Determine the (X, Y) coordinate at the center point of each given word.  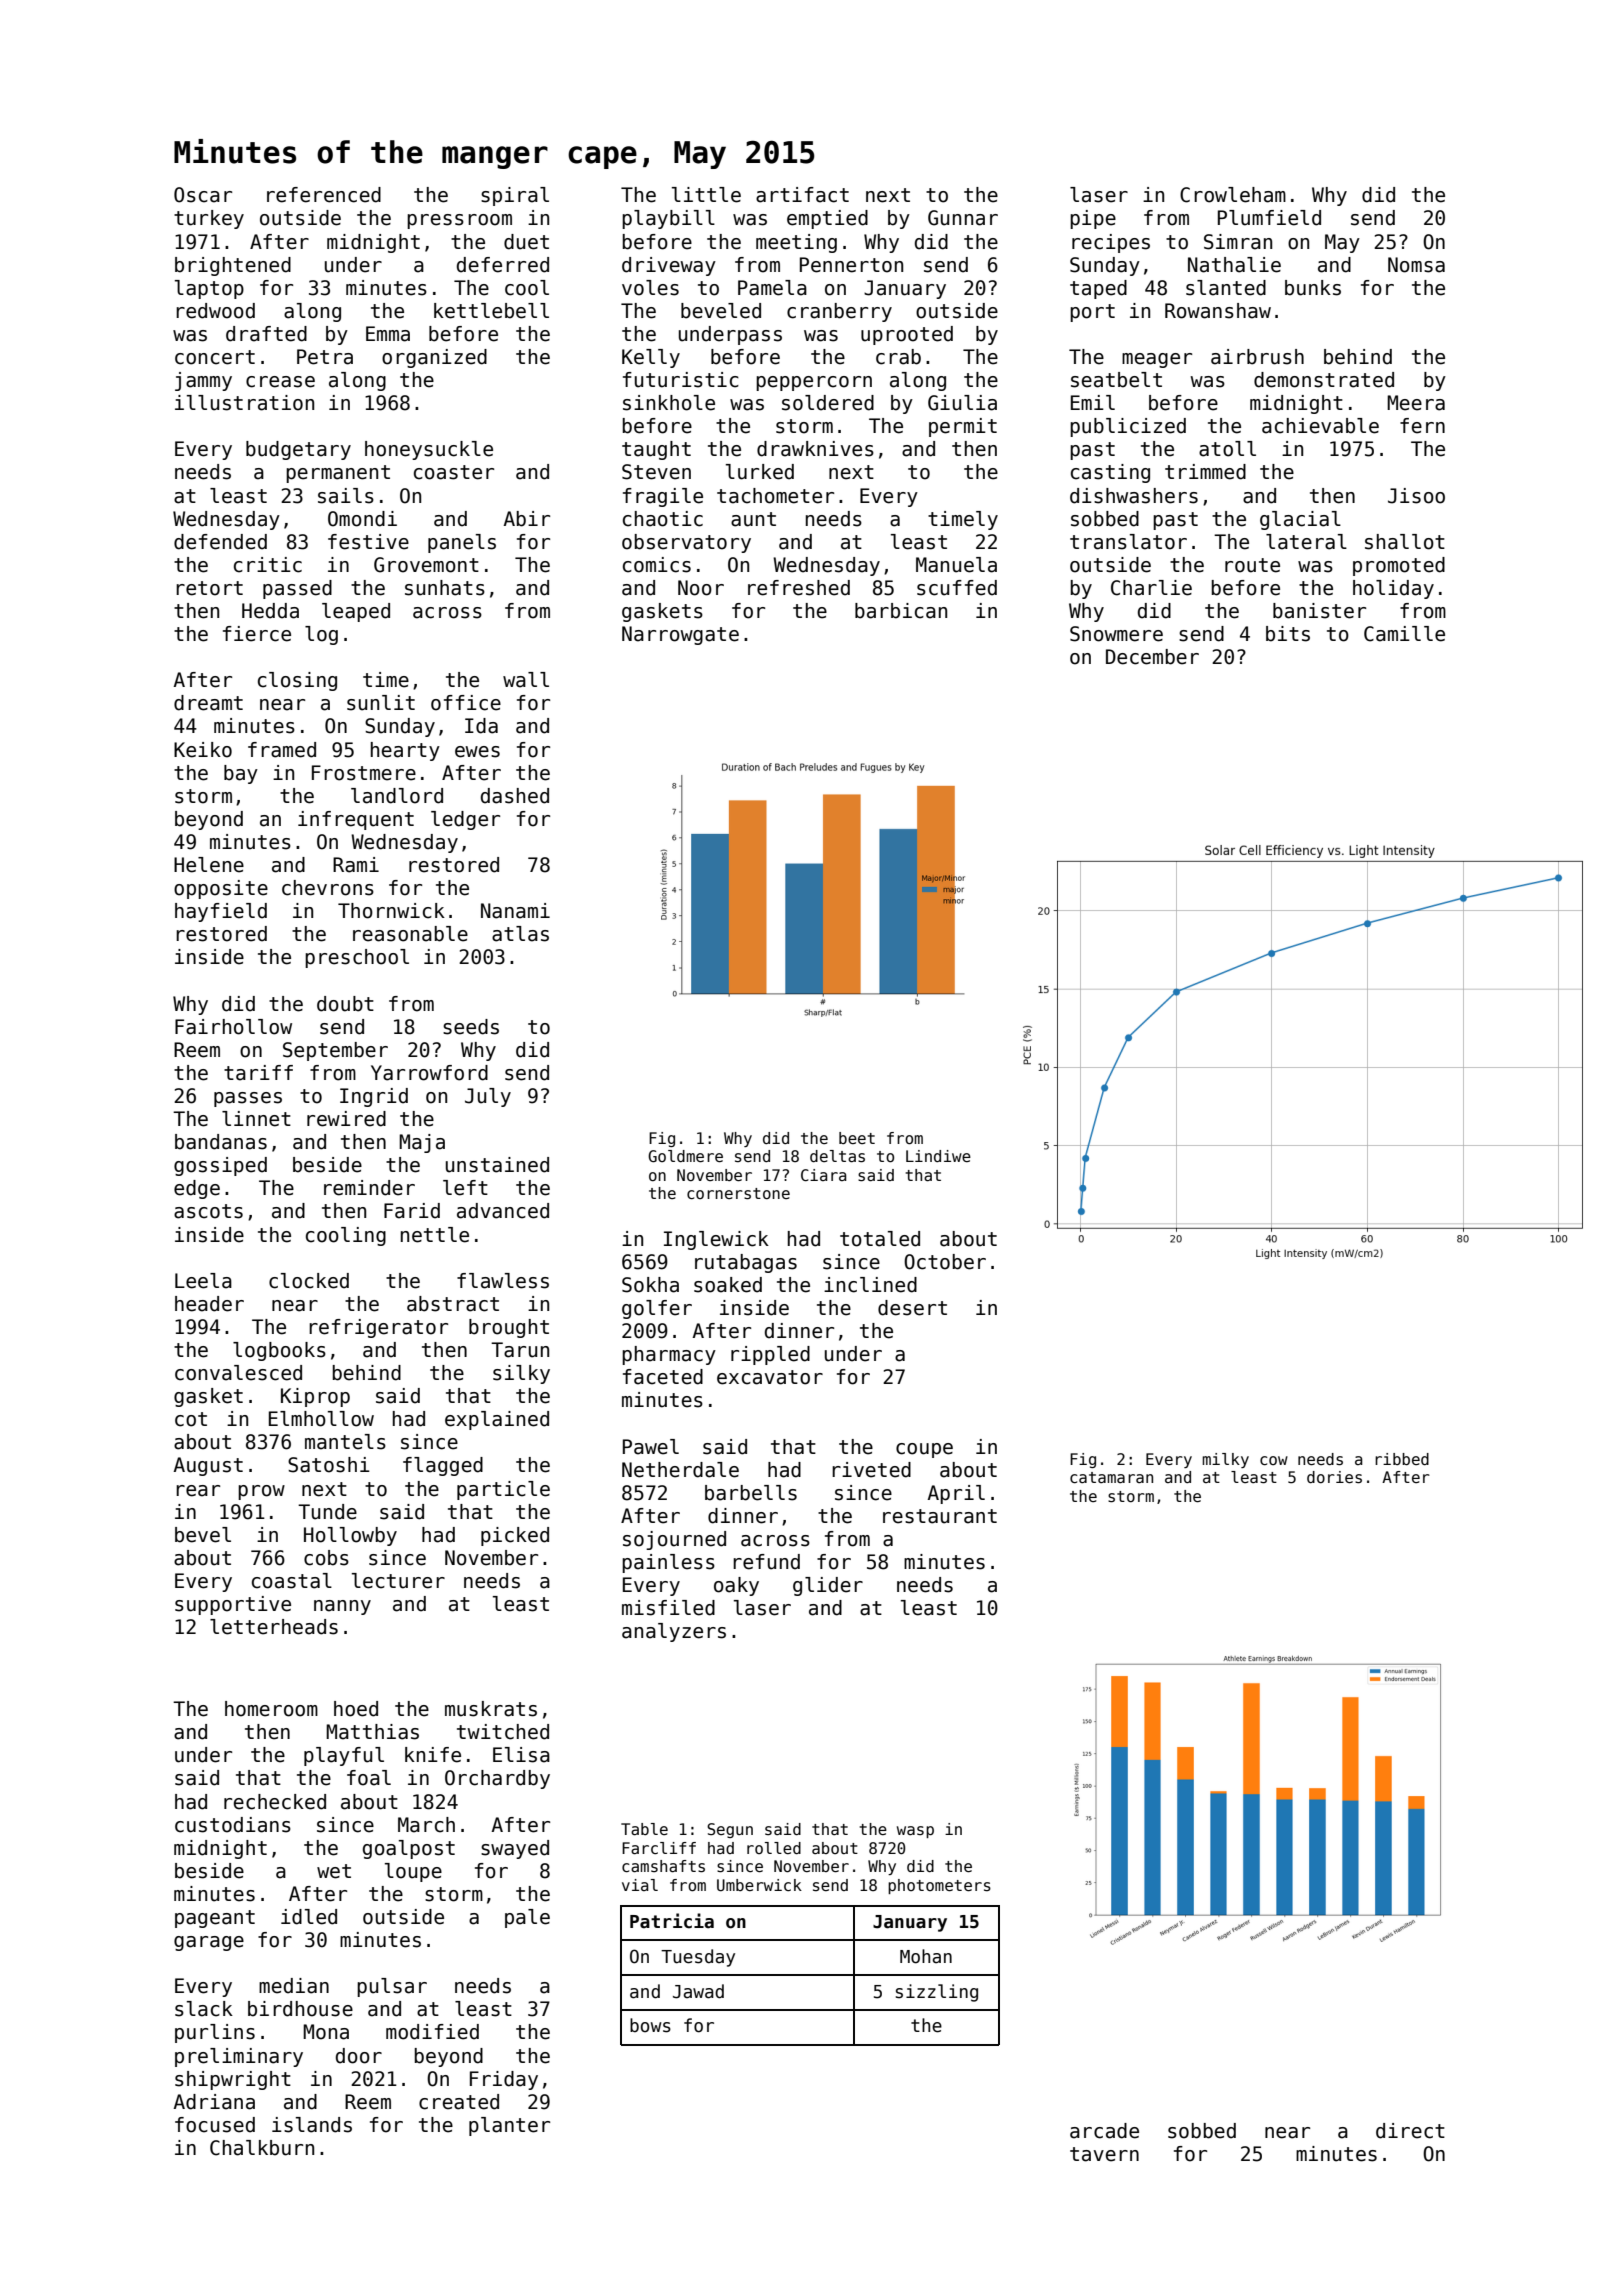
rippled (770, 1355)
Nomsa (1416, 265)
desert (912, 1308)
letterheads (274, 1627)
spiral (515, 196)
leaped (356, 612)
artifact (802, 195)
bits (1288, 634)
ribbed (1402, 1459)
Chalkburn (262, 2148)
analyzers (674, 1632)
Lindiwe (938, 1156)
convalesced (238, 1373)
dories (1334, 1477)
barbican (901, 611)
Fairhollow (233, 1027)
